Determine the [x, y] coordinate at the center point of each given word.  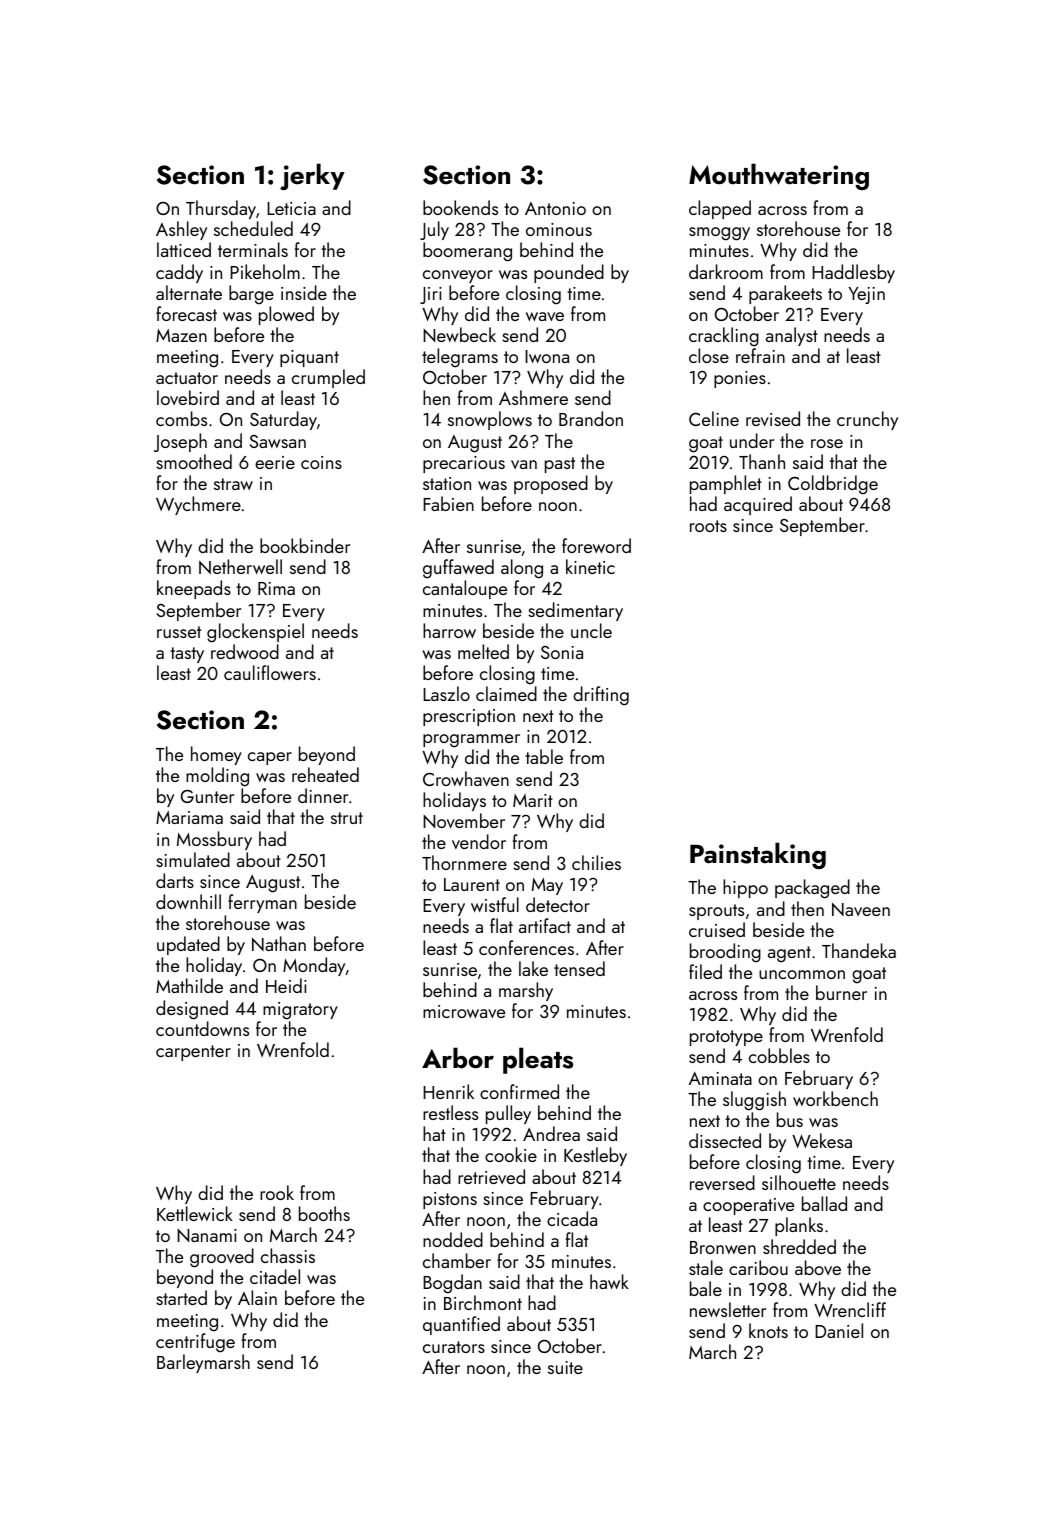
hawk [609, 1281]
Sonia [562, 652]
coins [321, 462]
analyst [792, 336]
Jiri [431, 295]
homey [216, 755]
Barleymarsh [203, 1363]
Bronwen [723, 1247]
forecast [186, 313]
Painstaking [758, 855]
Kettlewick [195, 1213]
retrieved [491, 1176]
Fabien [448, 503]
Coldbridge [833, 485]
